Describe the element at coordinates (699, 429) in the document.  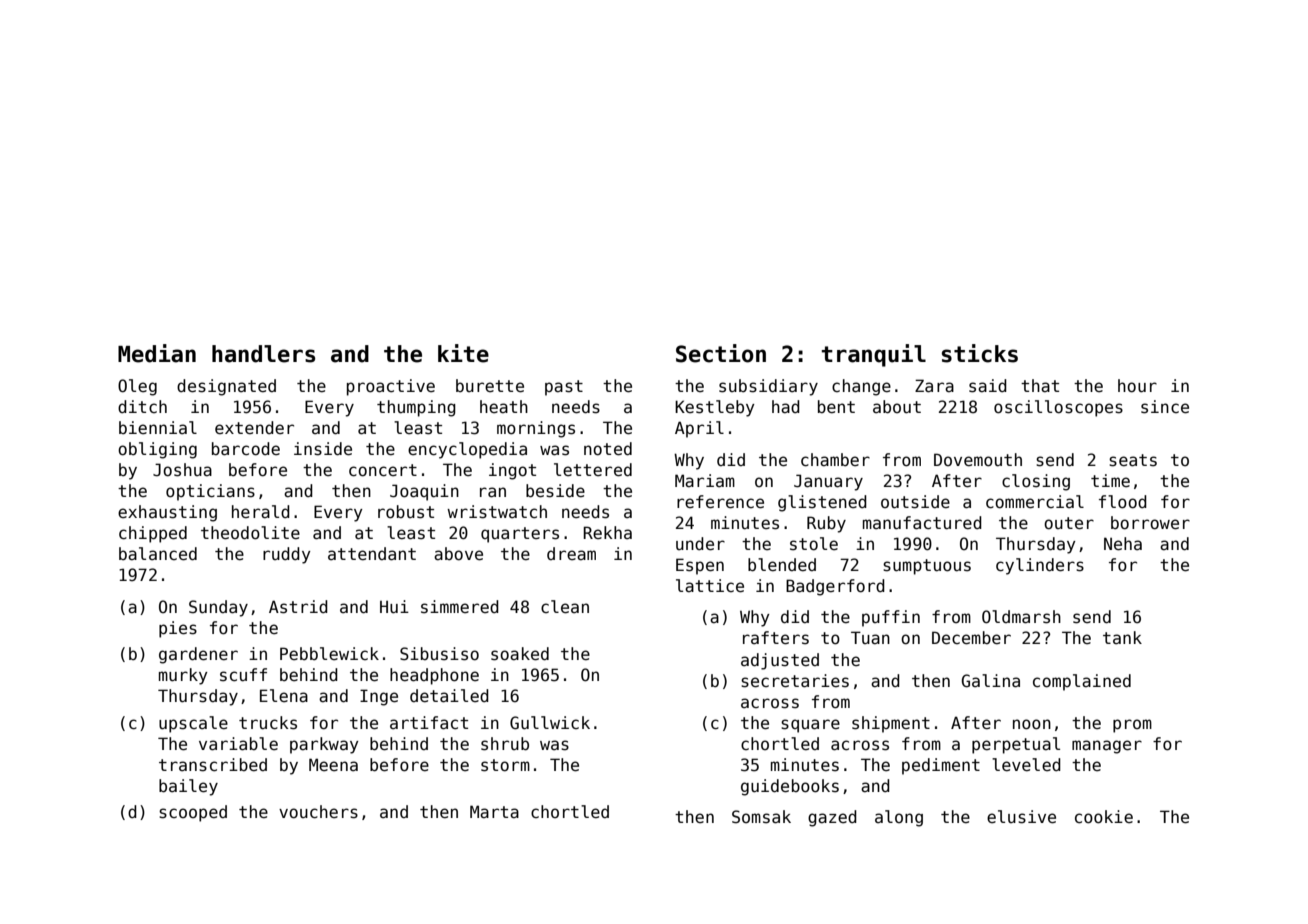
I see `April` at that location.
